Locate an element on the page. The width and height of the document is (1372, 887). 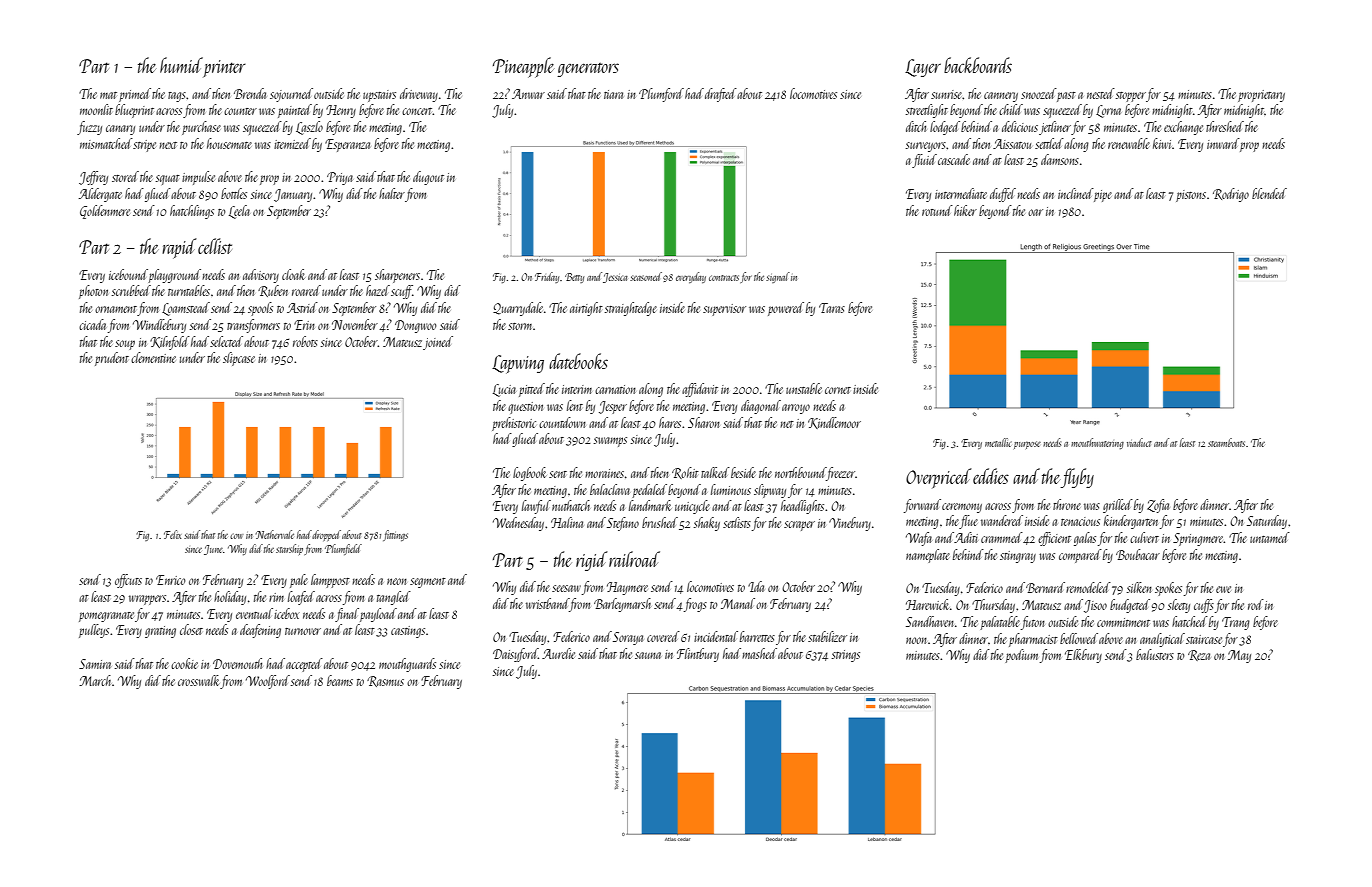
kiwi is located at coordinates (1162, 143).
